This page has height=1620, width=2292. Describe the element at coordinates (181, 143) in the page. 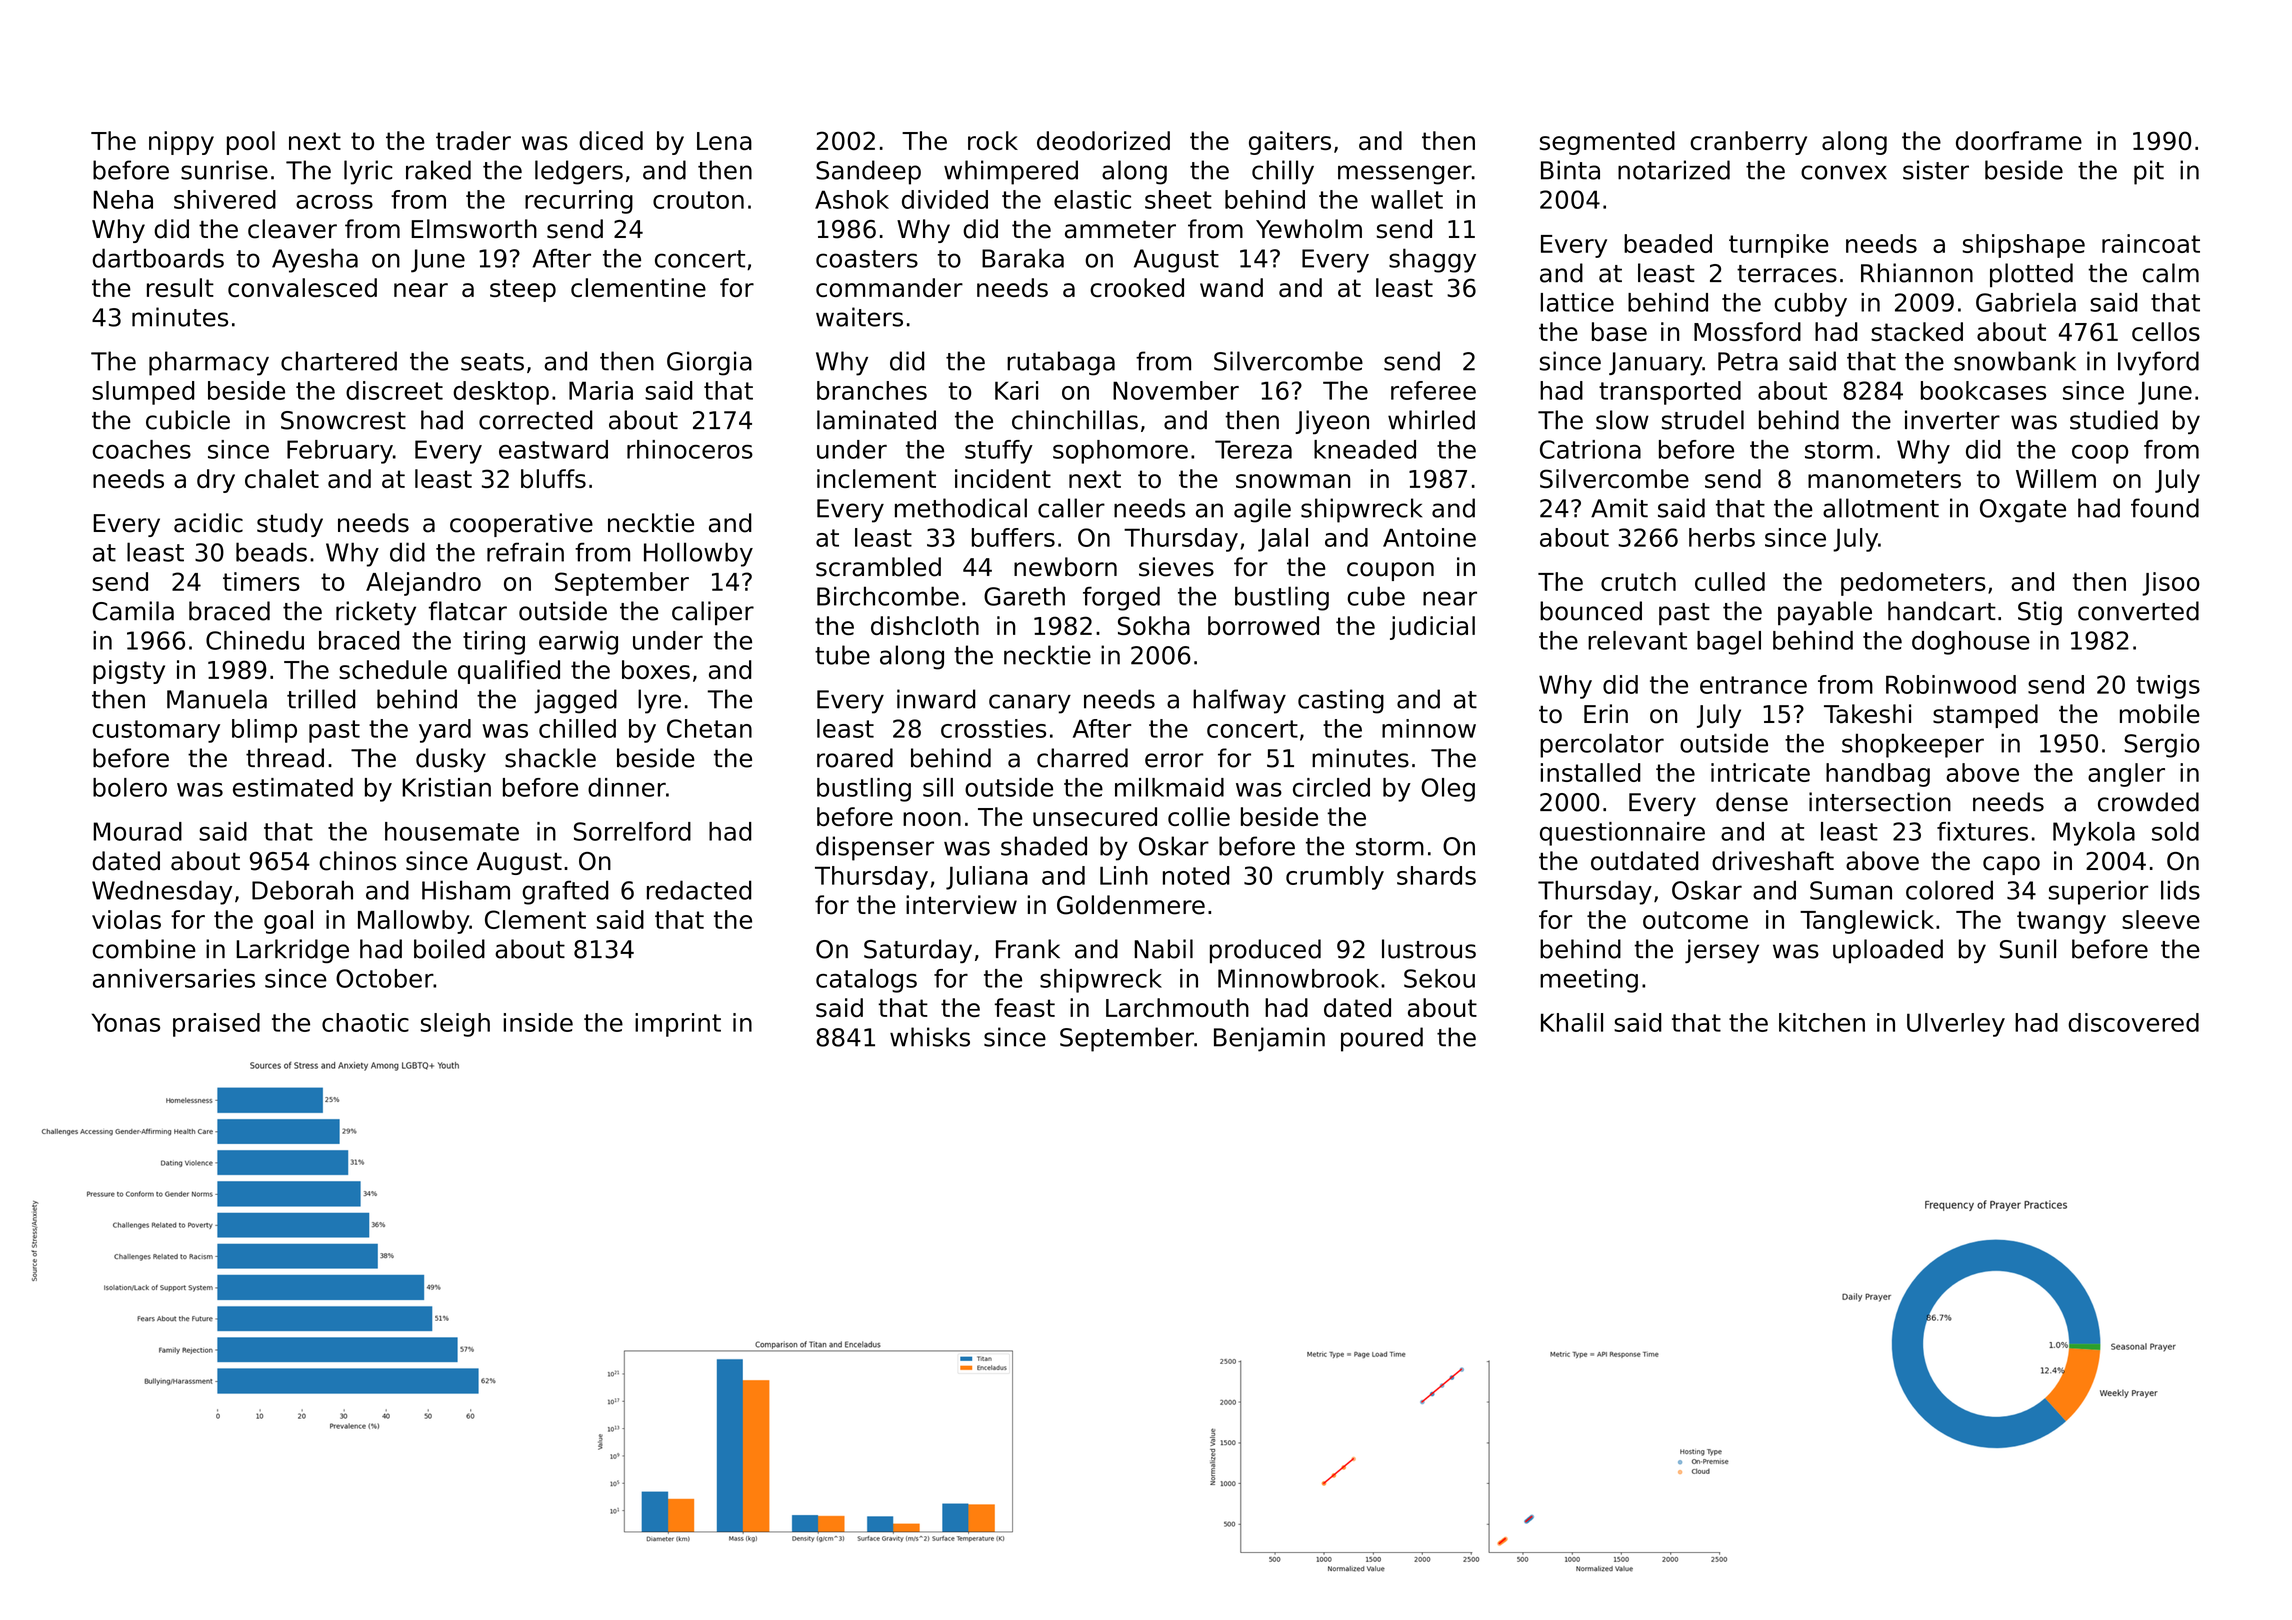

I see `nippy` at that location.
